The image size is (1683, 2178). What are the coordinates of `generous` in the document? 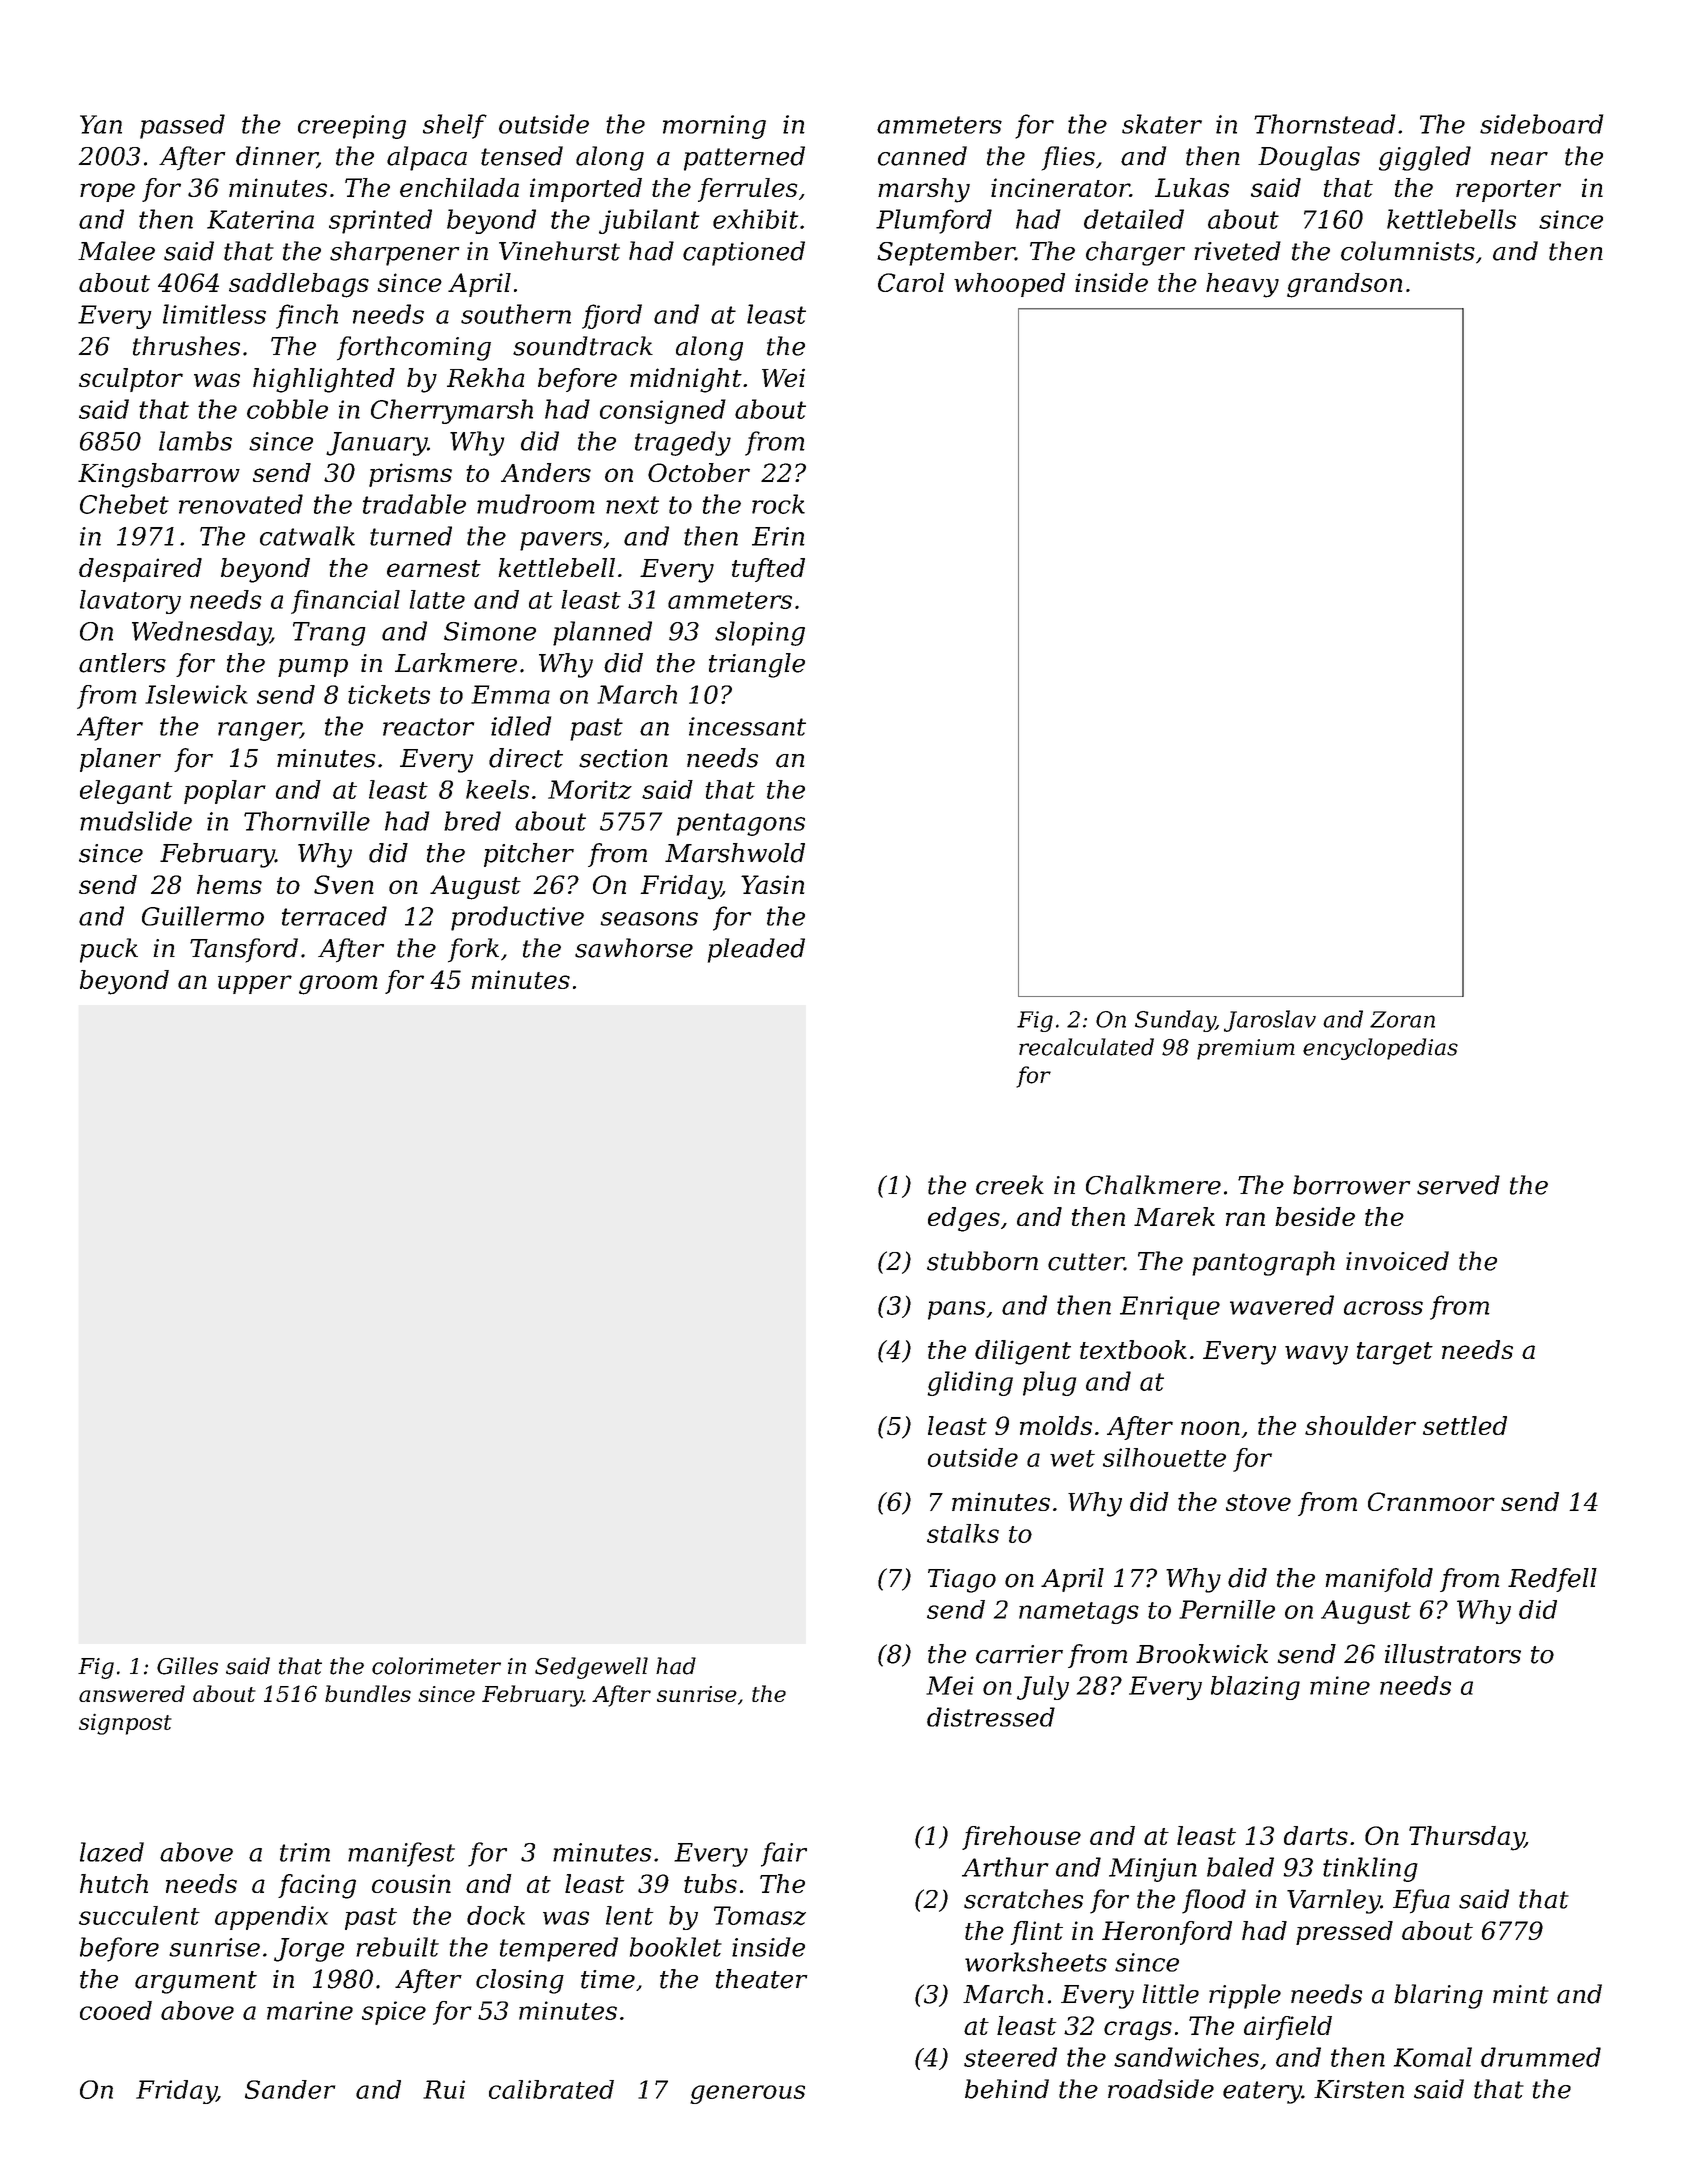 It's located at (747, 2094).
